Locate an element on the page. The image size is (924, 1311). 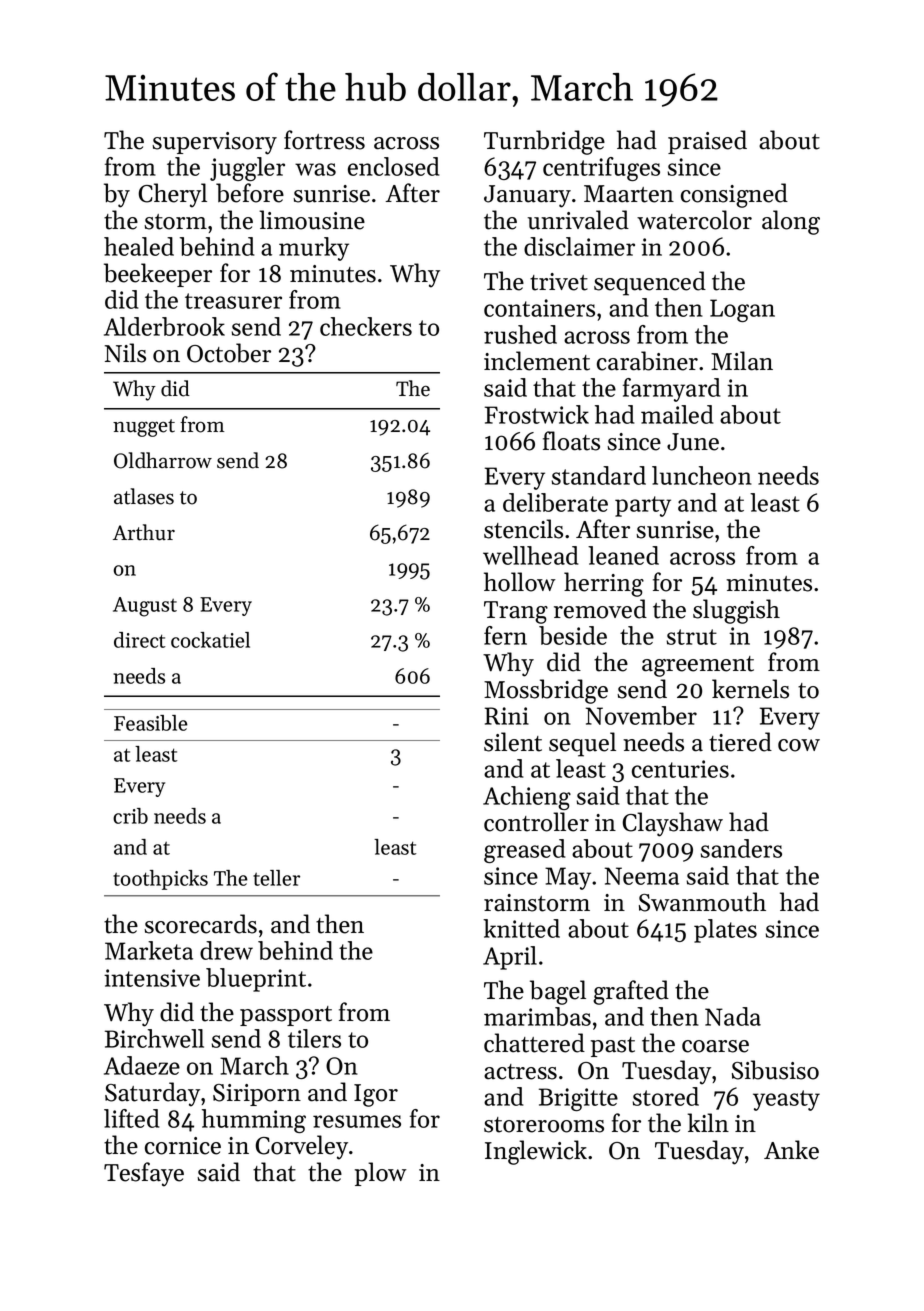
fern is located at coordinates (505, 635).
